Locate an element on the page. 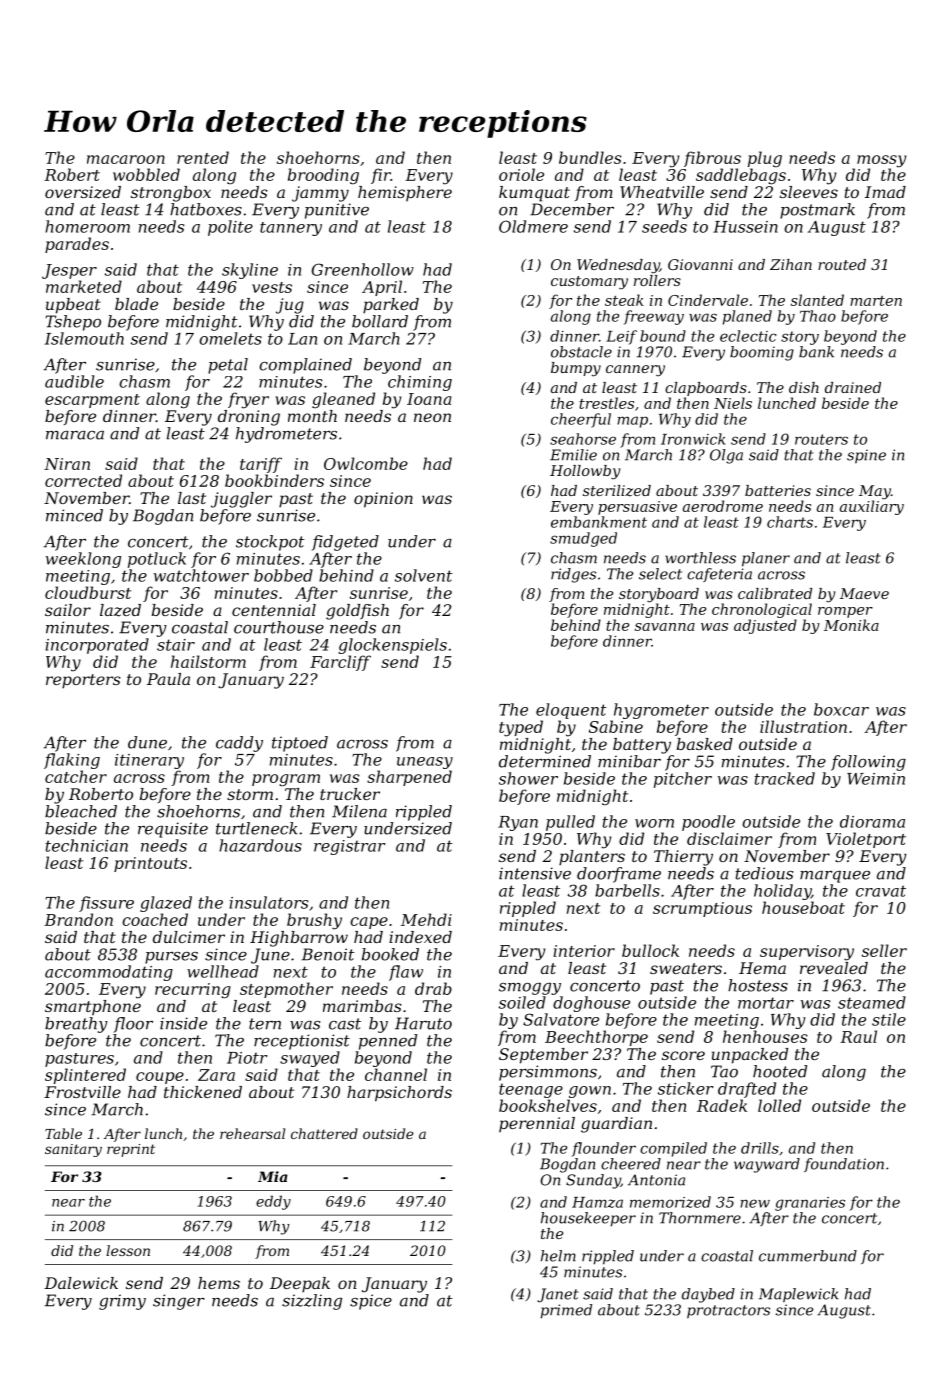 Image resolution: width=951 pixels, height=1378 pixels. droning is located at coordinates (249, 418).
